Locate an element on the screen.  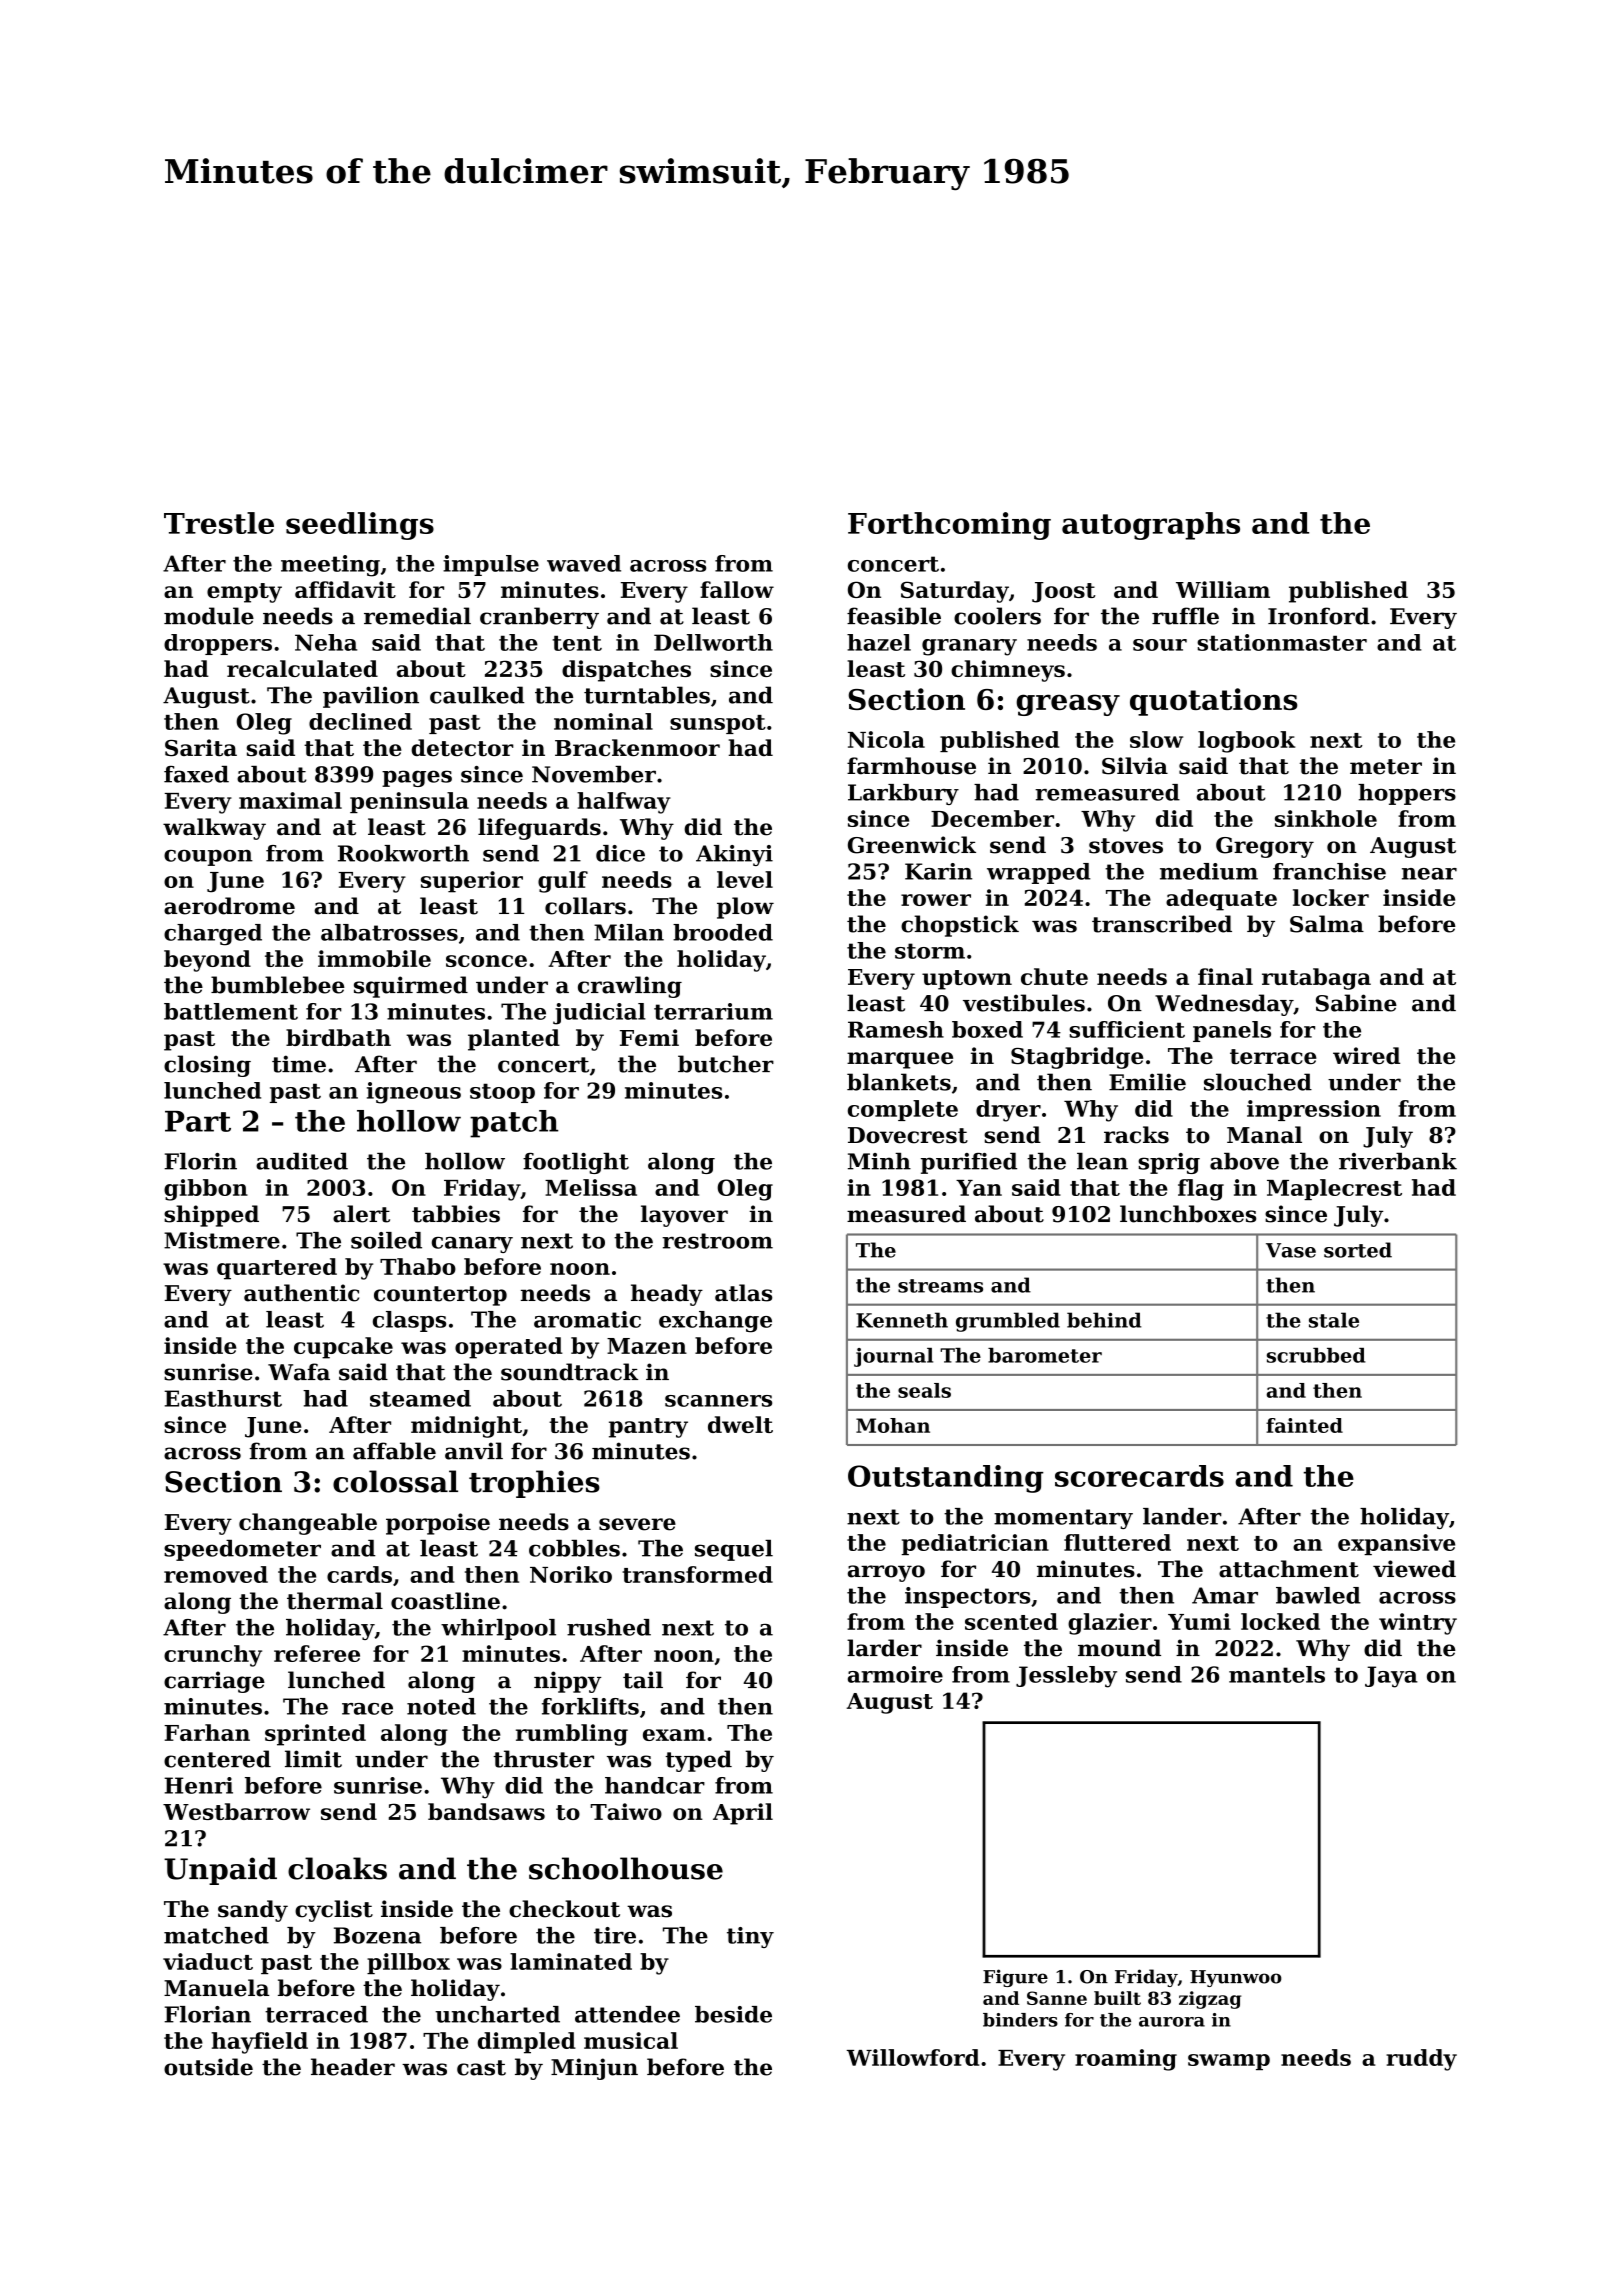
fallow is located at coordinates (737, 589).
